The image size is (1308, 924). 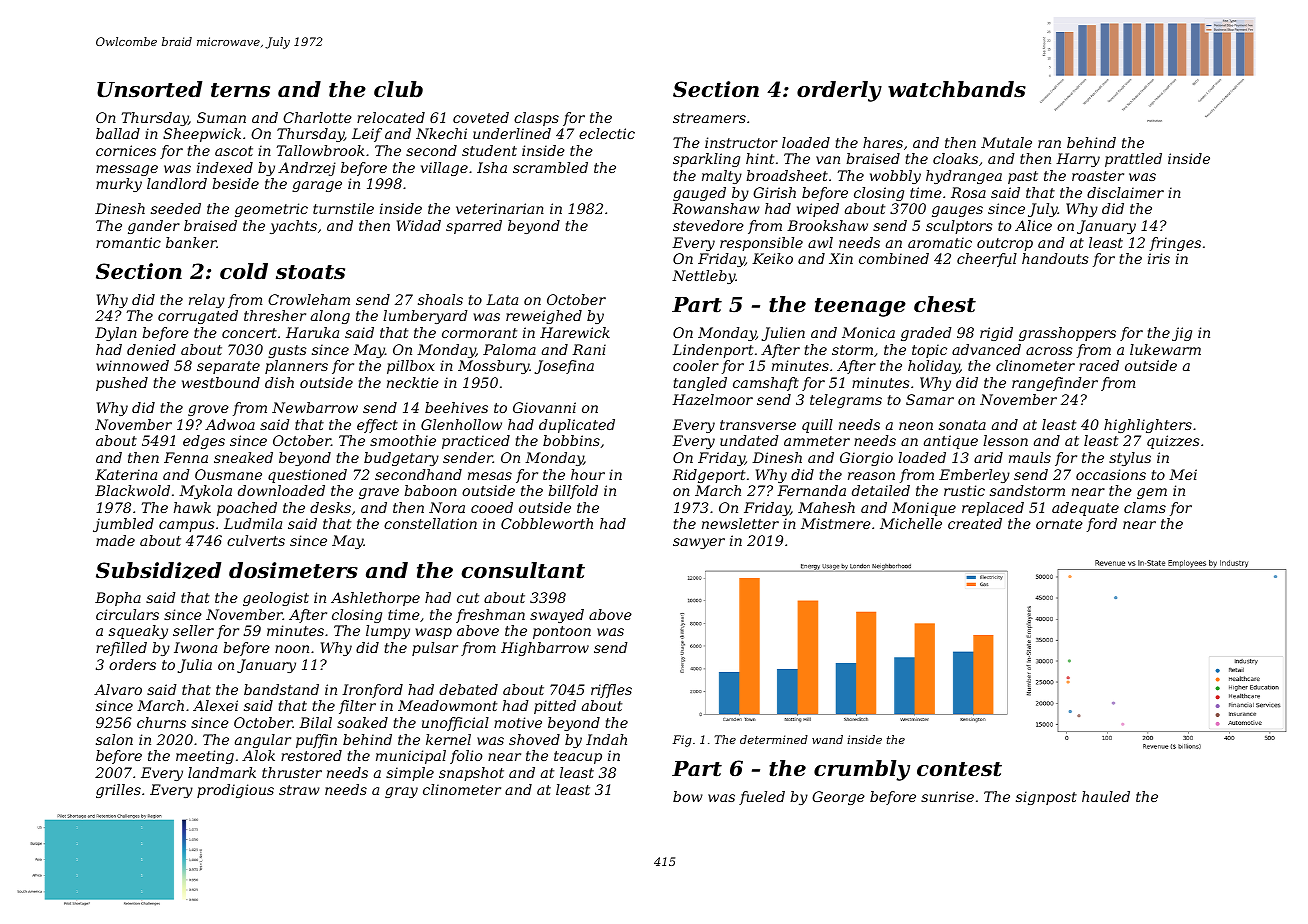 What do you see at coordinates (708, 225) in the image?
I see `stevedore` at bounding box center [708, 225].
